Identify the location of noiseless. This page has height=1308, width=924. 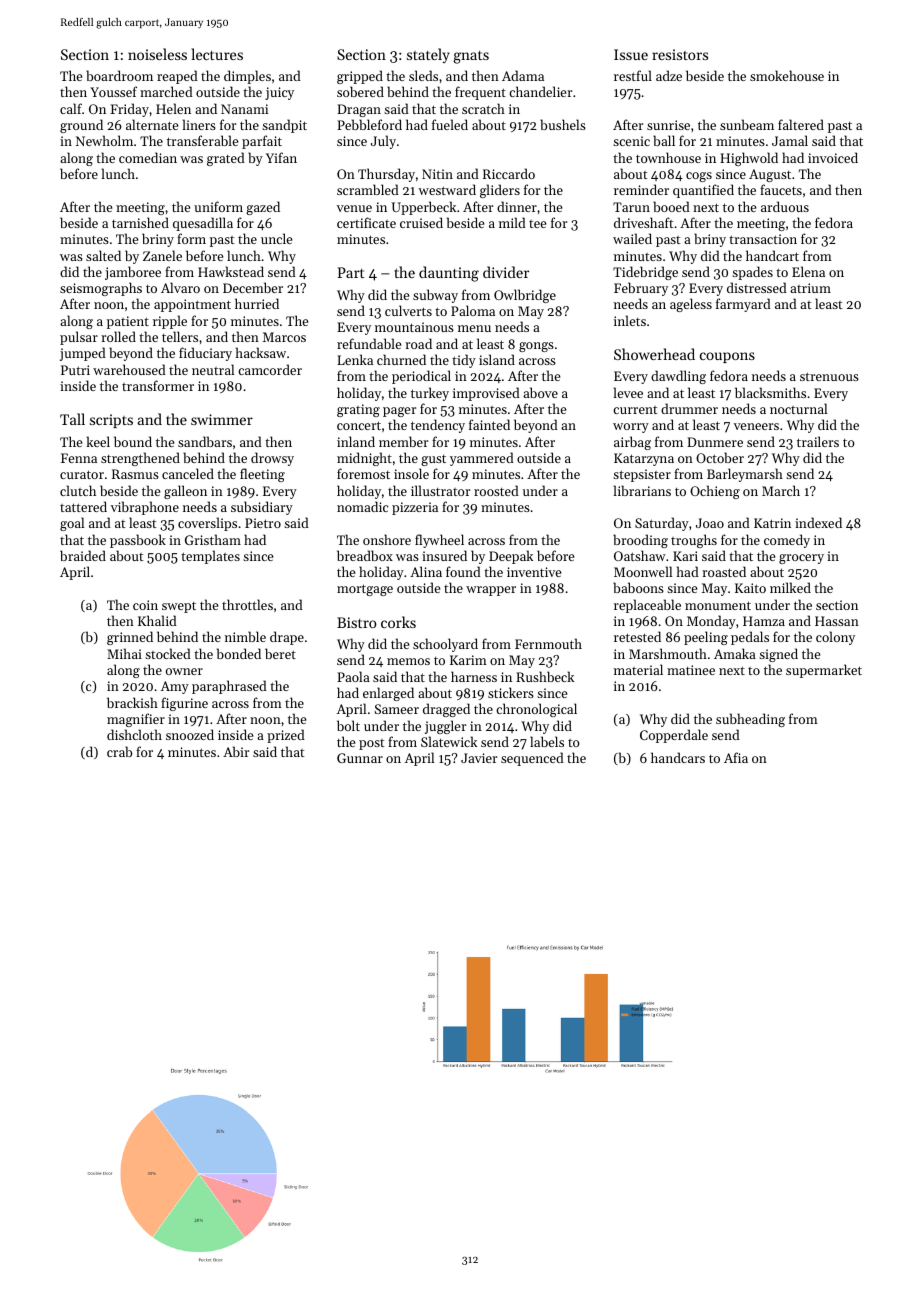
(157, 54).
